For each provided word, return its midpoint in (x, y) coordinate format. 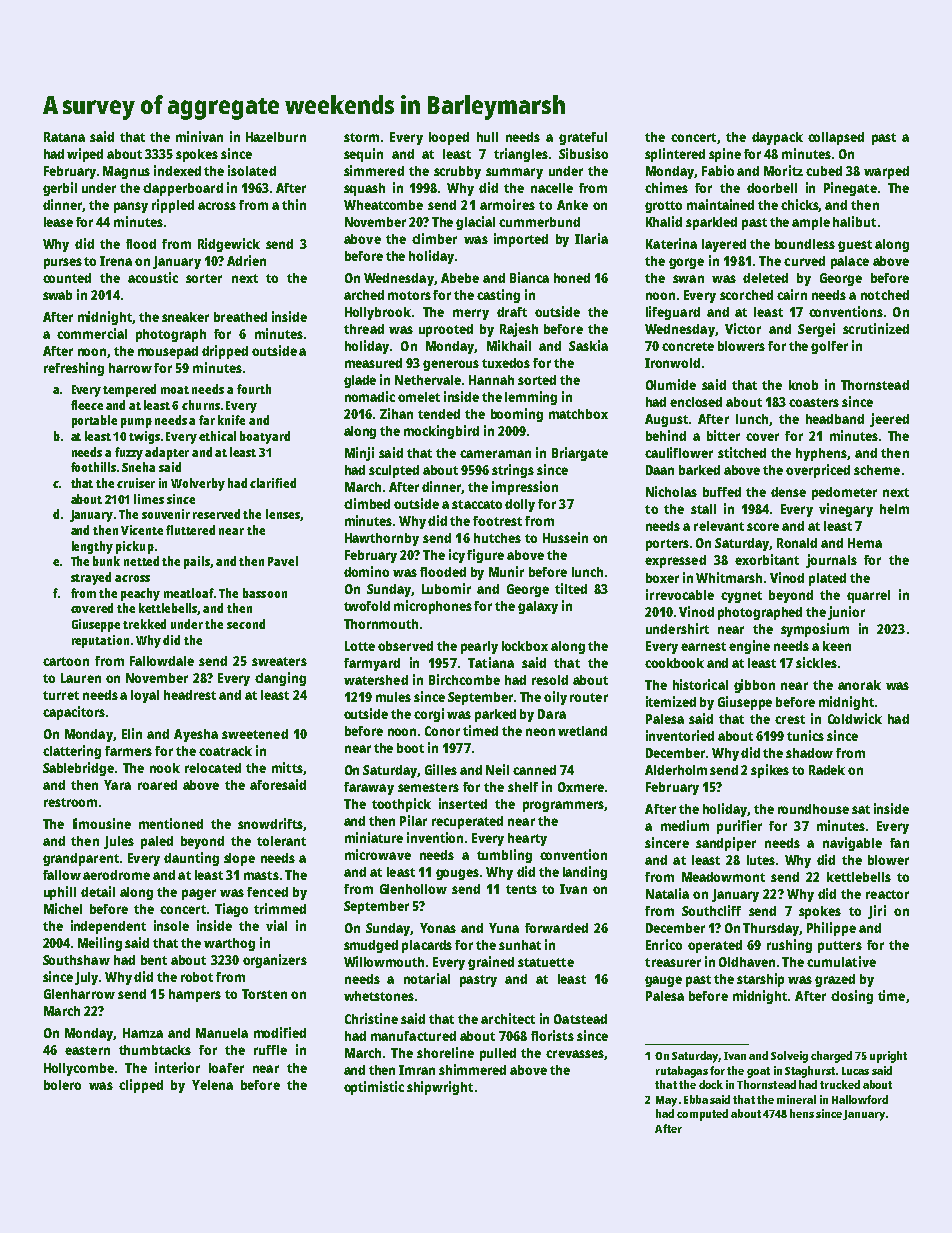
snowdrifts (270, 823)
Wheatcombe (383, 205)
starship (760, 980)
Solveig (789, 1057)
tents (521, 889)
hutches (497, 538)
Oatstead (580, 1019)
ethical (217, 436)
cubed (824, 171)
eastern (87, 1050)
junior (846, 613)
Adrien (246, 260)
